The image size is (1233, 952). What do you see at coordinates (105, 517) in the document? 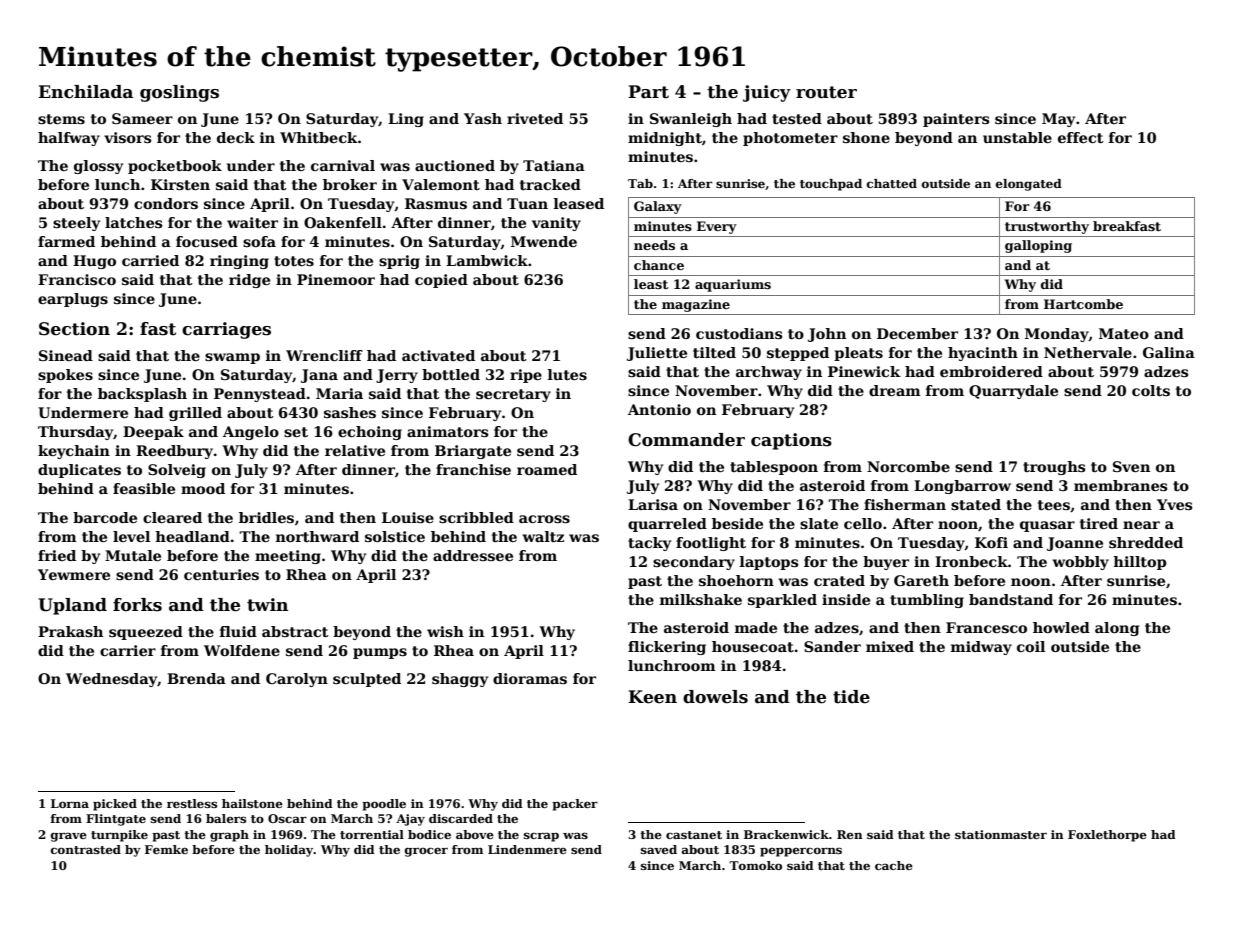
I see `barcode` at bounding box center [105, 517].
